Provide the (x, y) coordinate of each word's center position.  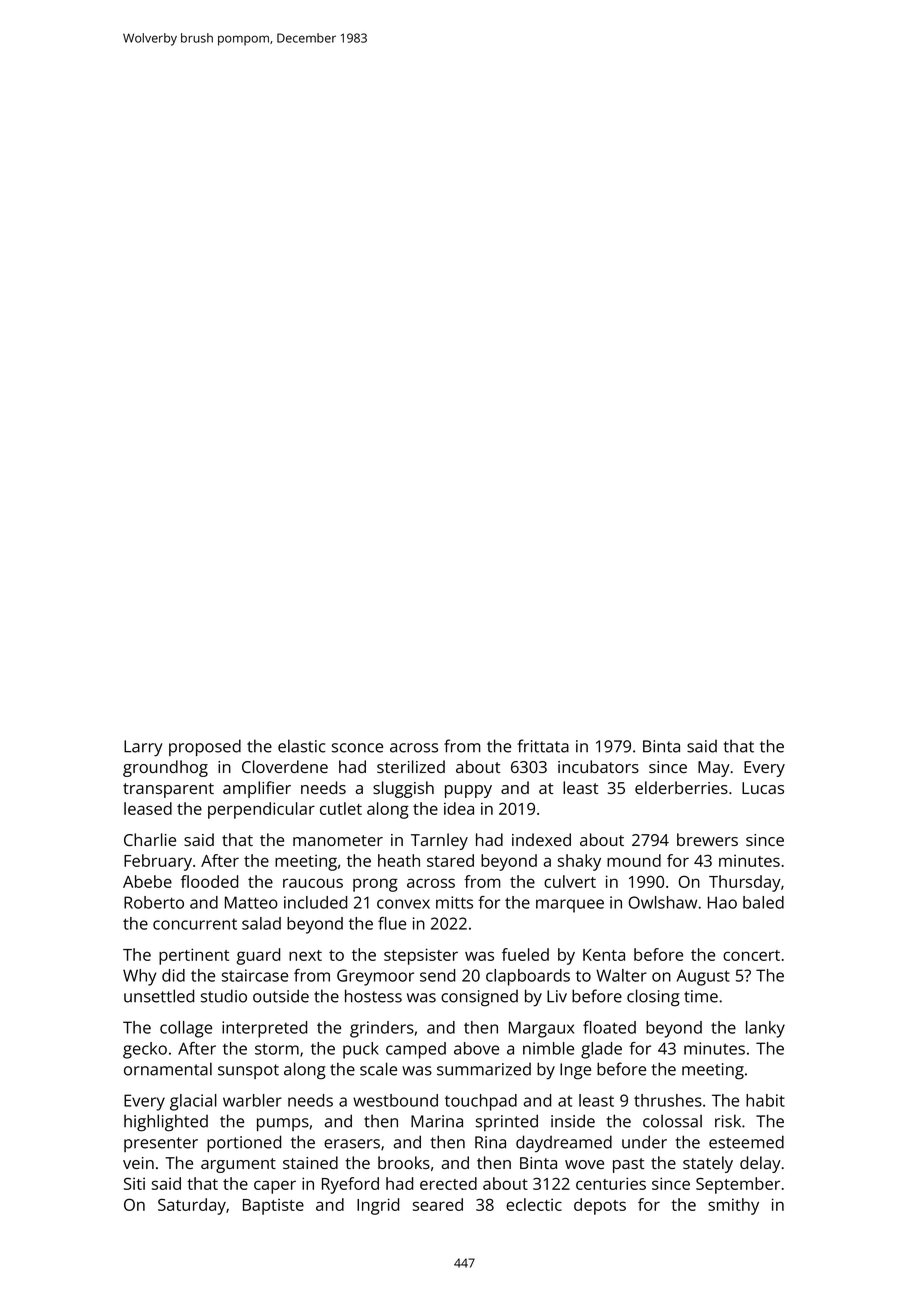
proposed (205, 747)
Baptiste (273, 1206)
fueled (525, 954)
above (476, 1048)
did (173, 975)
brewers (707, 839)
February (158, 862)
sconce (357, 748)
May (714, 769)
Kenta (604, 955)
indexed (541, 839)
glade (601, 1050)
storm (277, 1049)
